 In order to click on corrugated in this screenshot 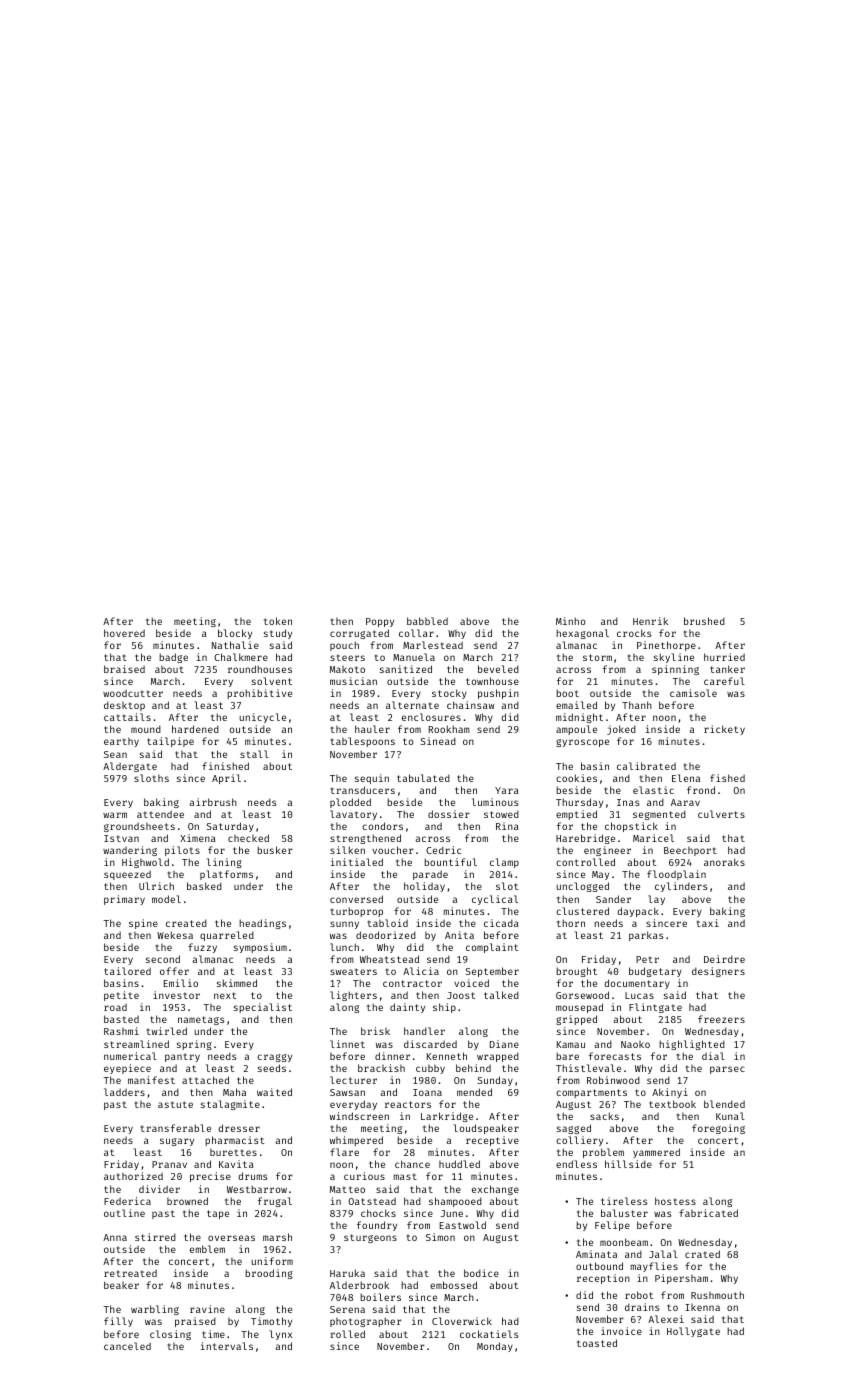, I will do `click(359, 634)`.
